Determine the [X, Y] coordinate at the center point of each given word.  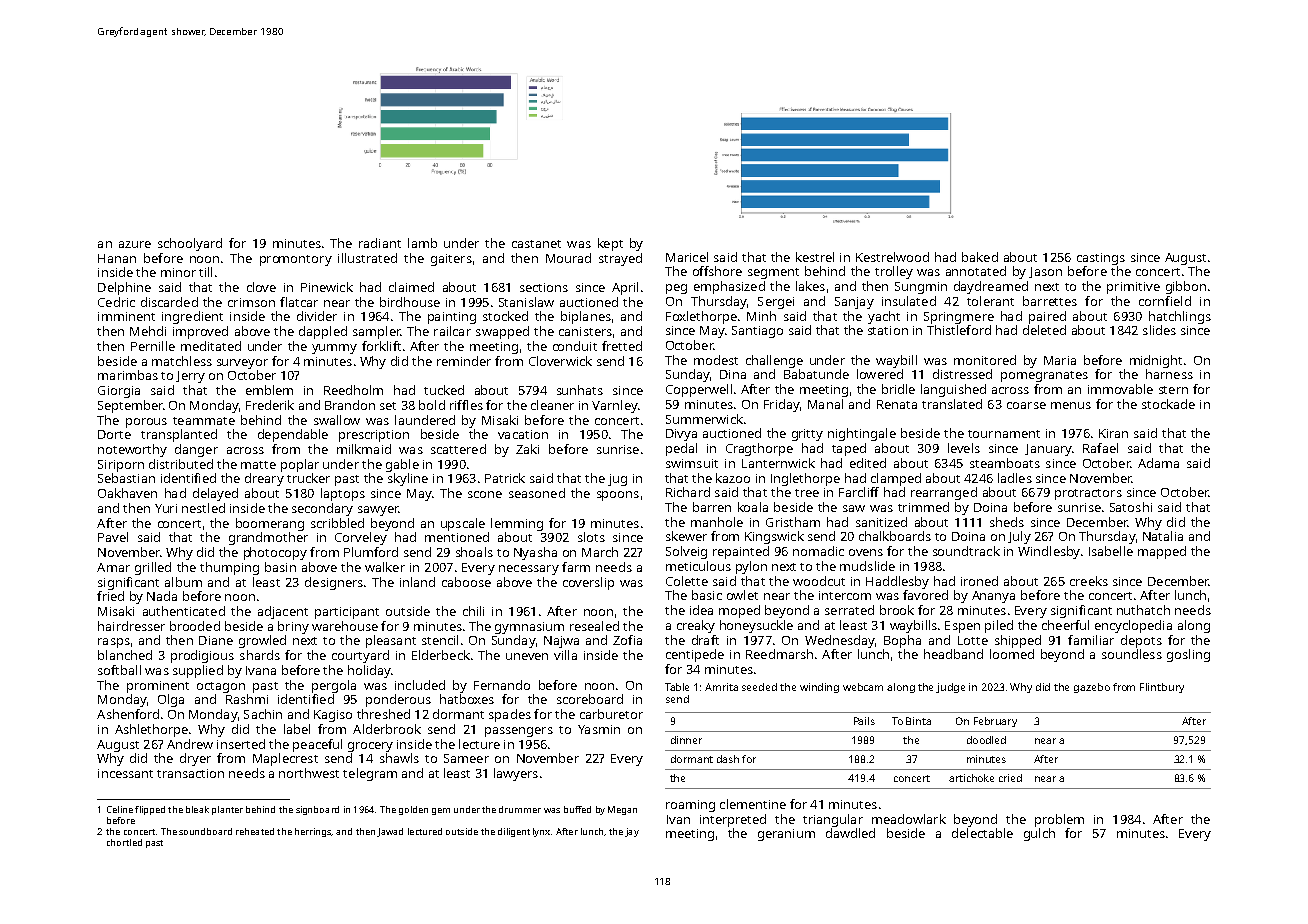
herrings [313, 832]
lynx [541, 832]
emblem [269, 390]
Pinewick [327, 287]
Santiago [757, 332]
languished [953, 390]
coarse [1026, 405]
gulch [1039, 834]
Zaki [527, 449]
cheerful [1065, 625]
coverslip [588, 583]
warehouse [345, 626]
